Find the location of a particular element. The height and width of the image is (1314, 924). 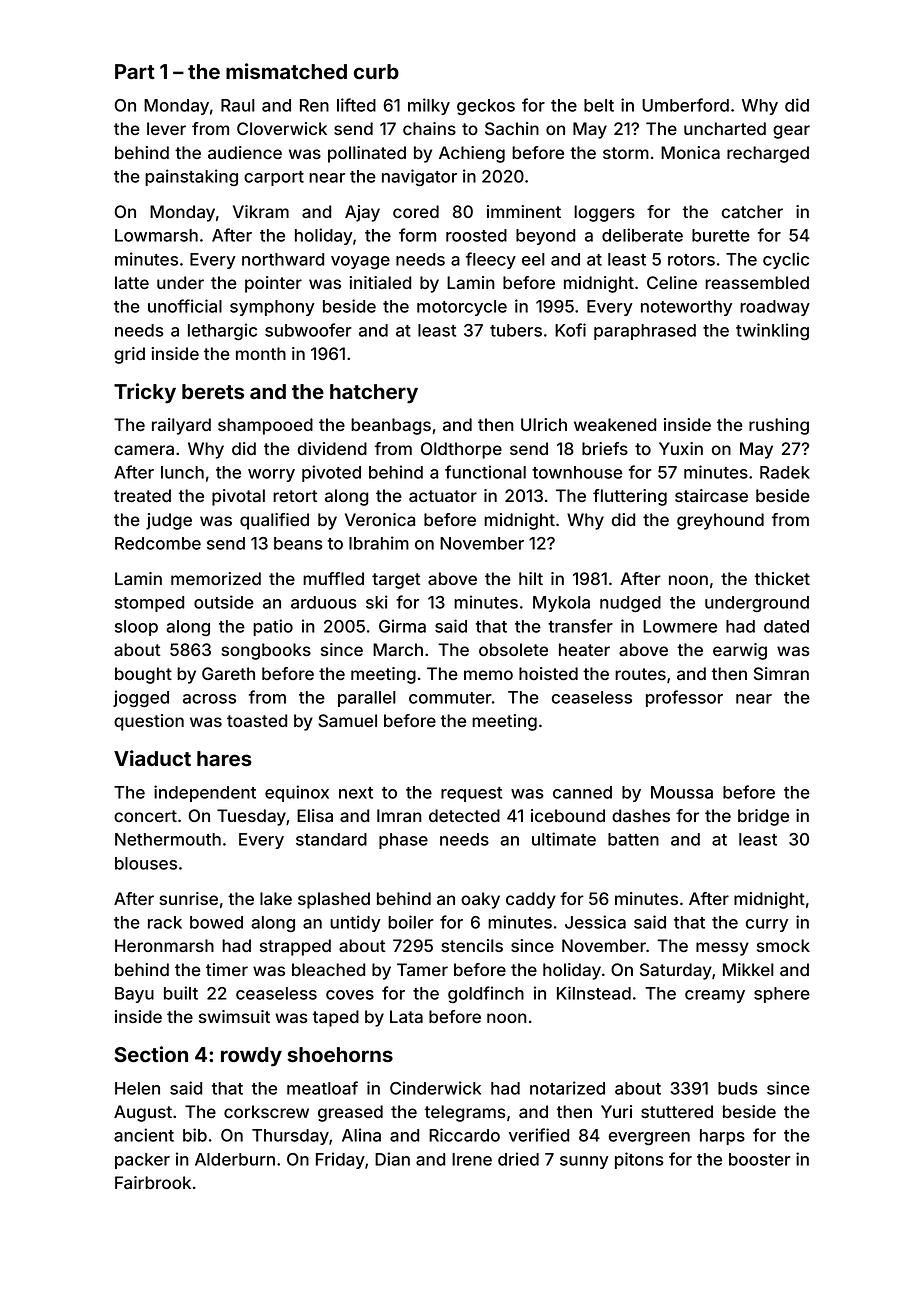

deliberate is located at coordinates (642, 235).
